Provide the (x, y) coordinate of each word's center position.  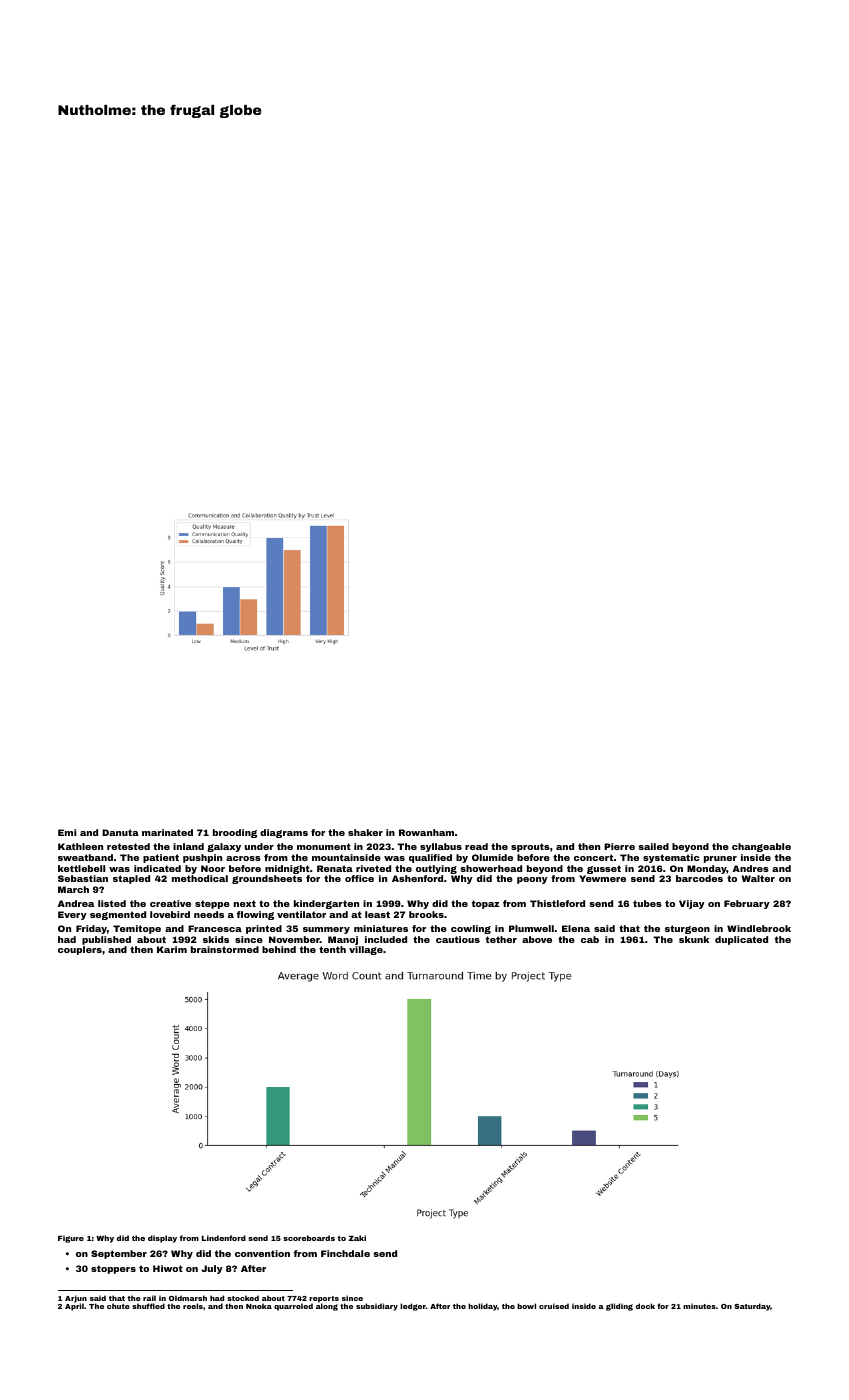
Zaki (357, 1238)
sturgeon (687, 929)
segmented (118, 915)
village (366, 950)
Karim (172, 949)
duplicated (741, 940)
